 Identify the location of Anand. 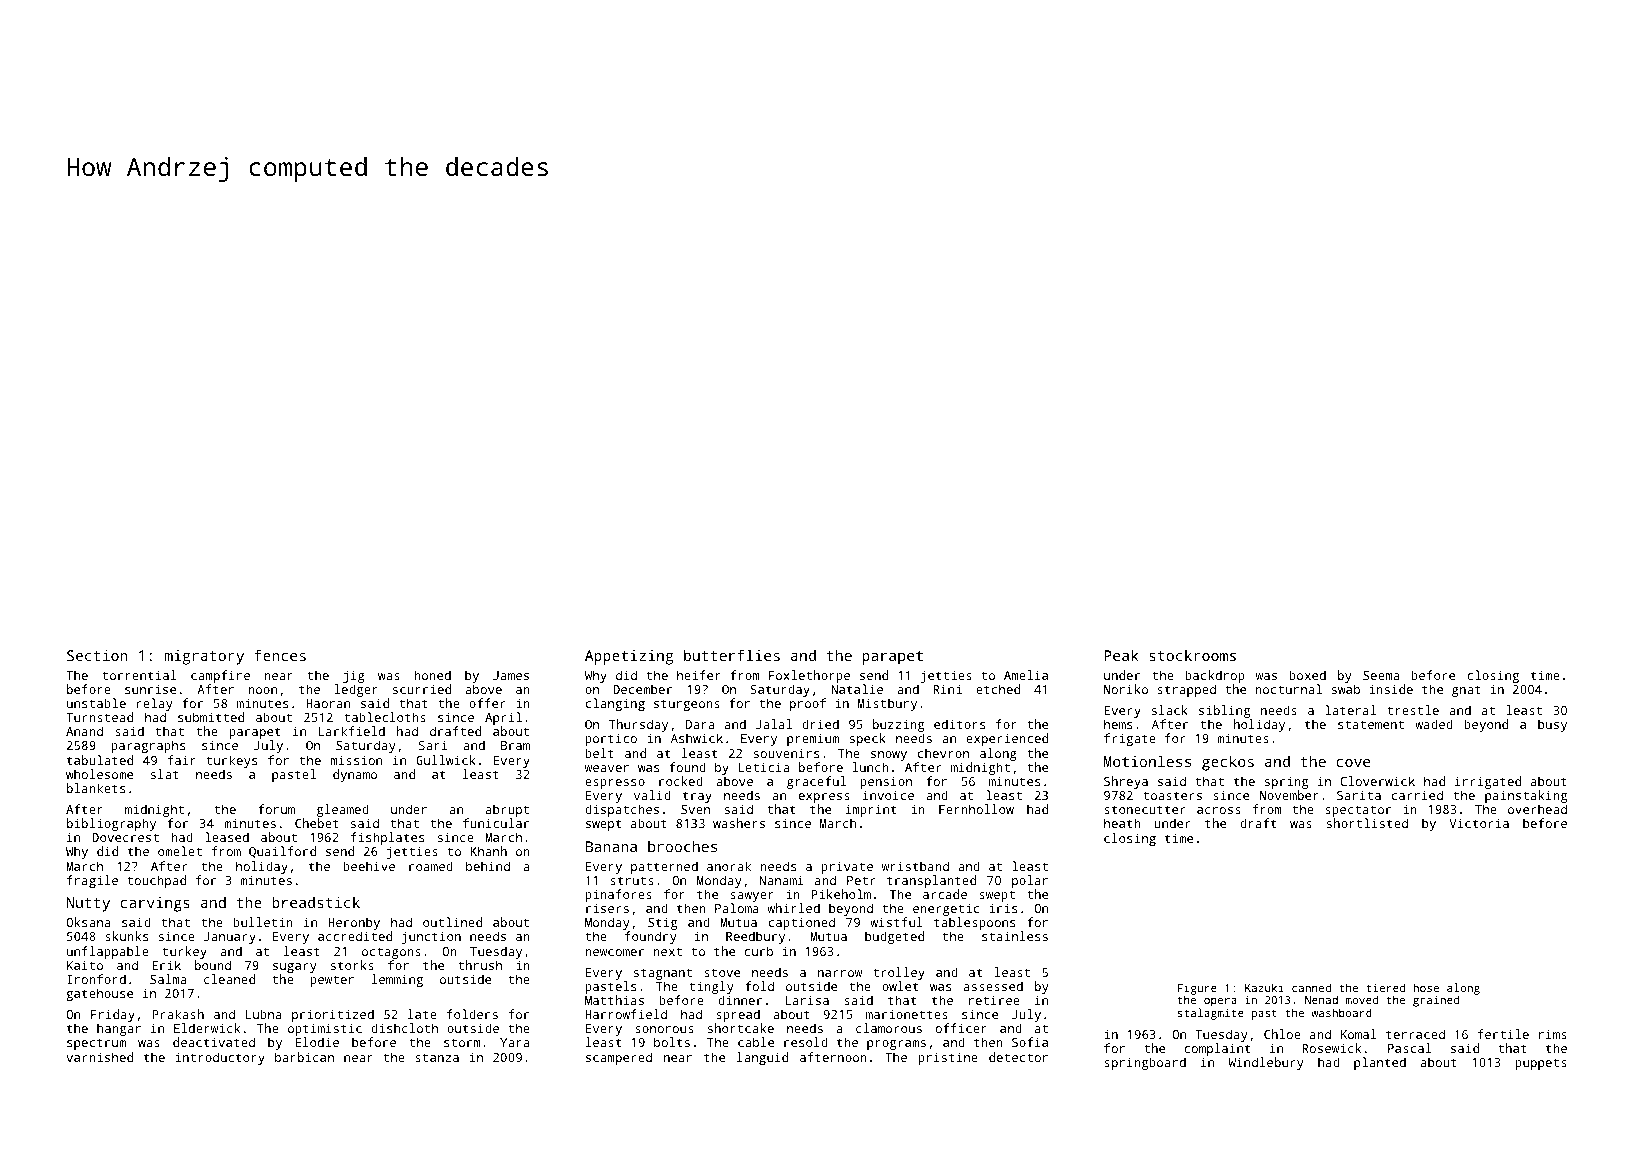
(84, 731).
